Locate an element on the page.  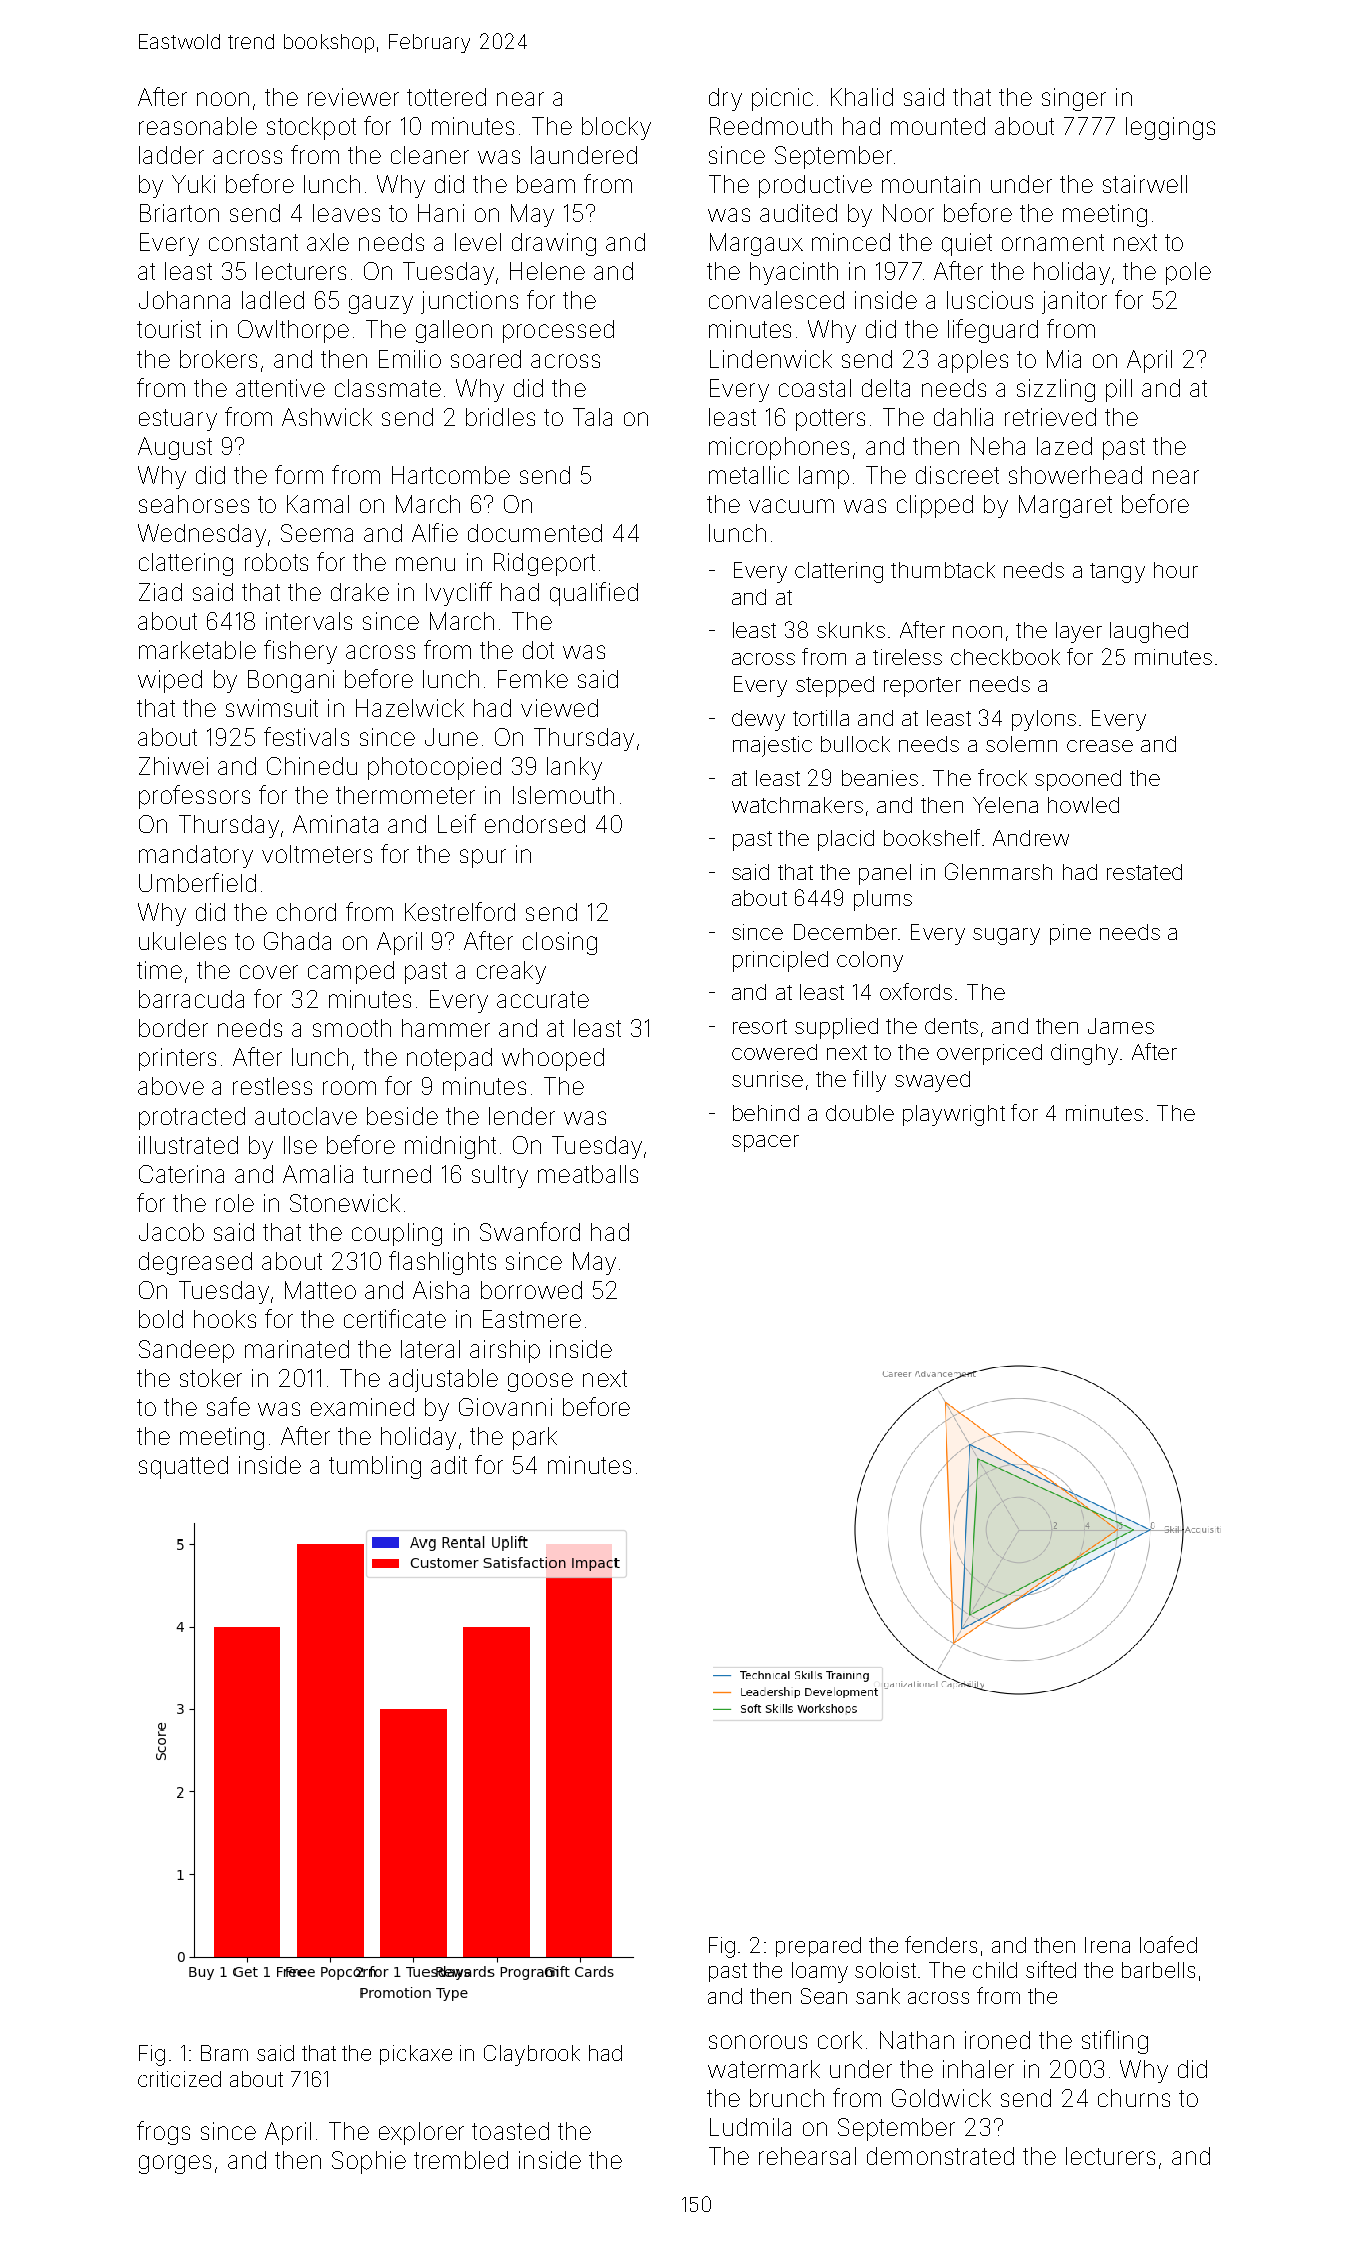
cleaner is located at coordinates (430, 155).
